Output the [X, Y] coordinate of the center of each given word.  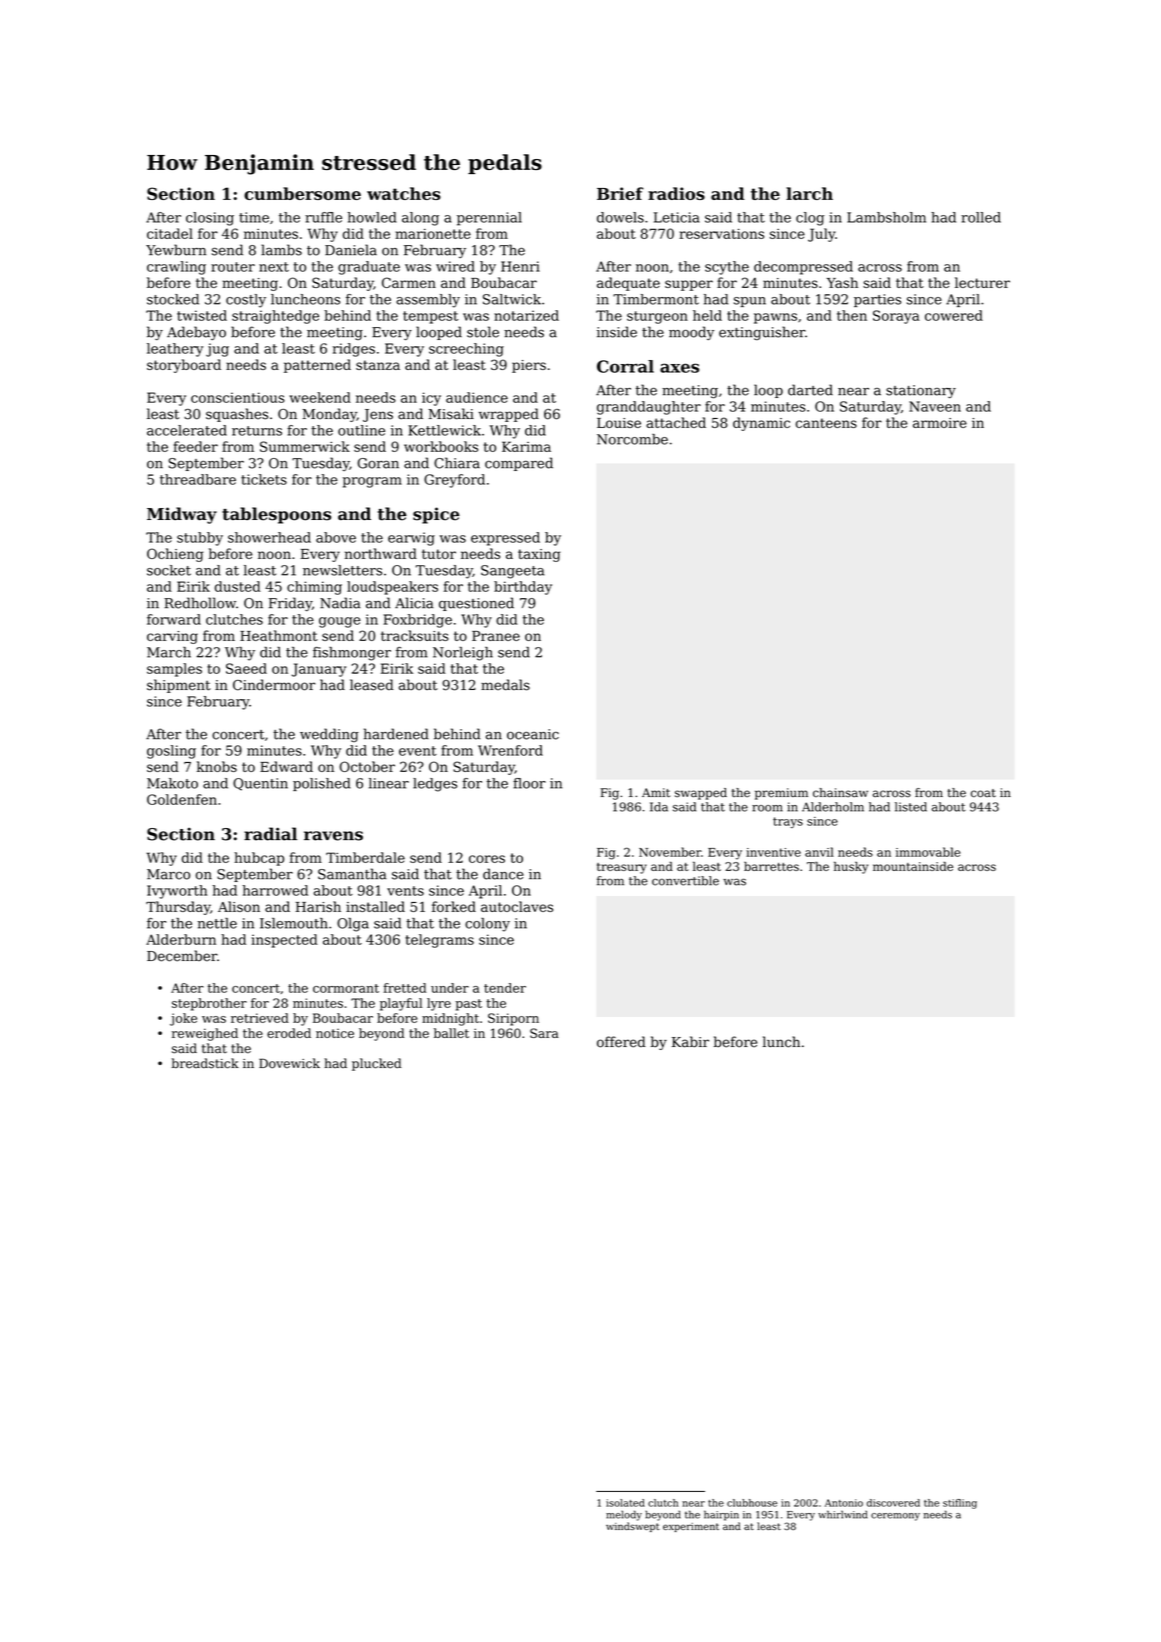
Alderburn [181, 939]
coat [983, 793]
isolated [625, 1503]
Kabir [690, 1042]
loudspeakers [392, 588]
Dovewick [289, 1063]
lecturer [982, 282]
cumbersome [302, 193]
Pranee [496, 636]
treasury [622, 868]
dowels [620, 217]
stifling [960, 1504]
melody [624, 1515]
